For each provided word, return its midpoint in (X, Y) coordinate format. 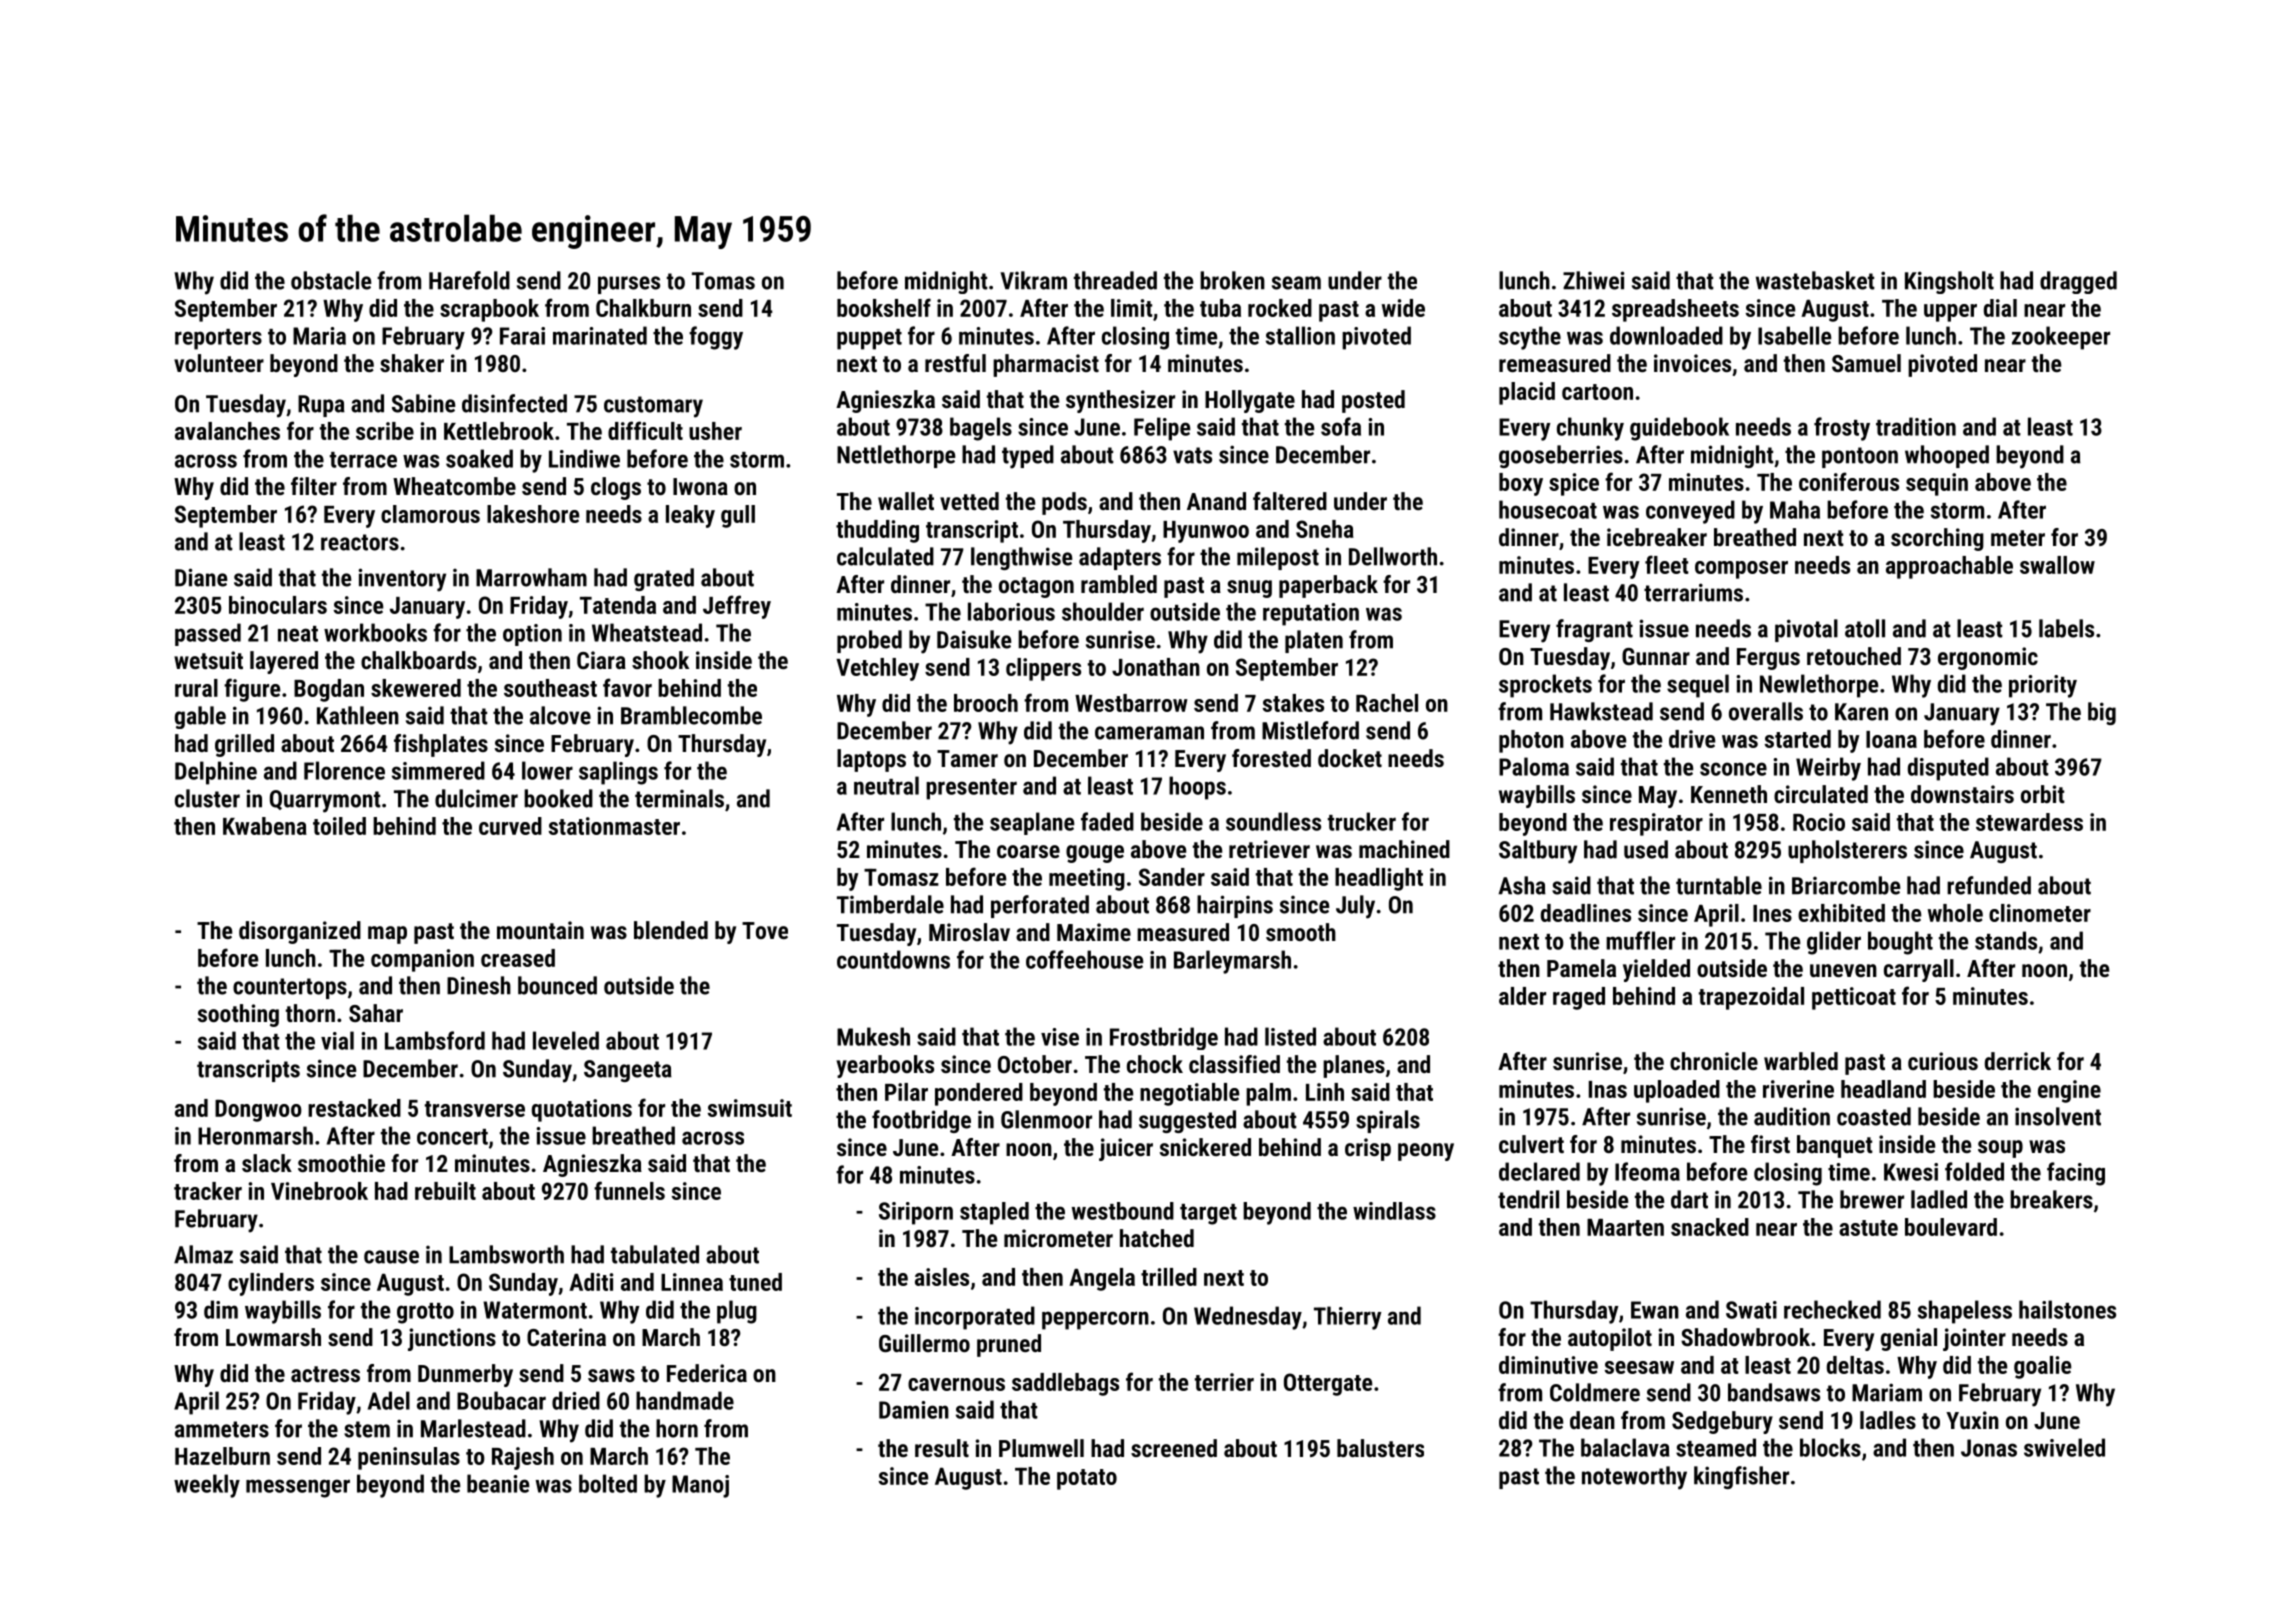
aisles (942, 1277)
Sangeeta (628, 1071)
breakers (2051, 1199)
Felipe (1162, 429)
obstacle (331, 280)
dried (576, 1400)
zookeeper (2061, 338)
